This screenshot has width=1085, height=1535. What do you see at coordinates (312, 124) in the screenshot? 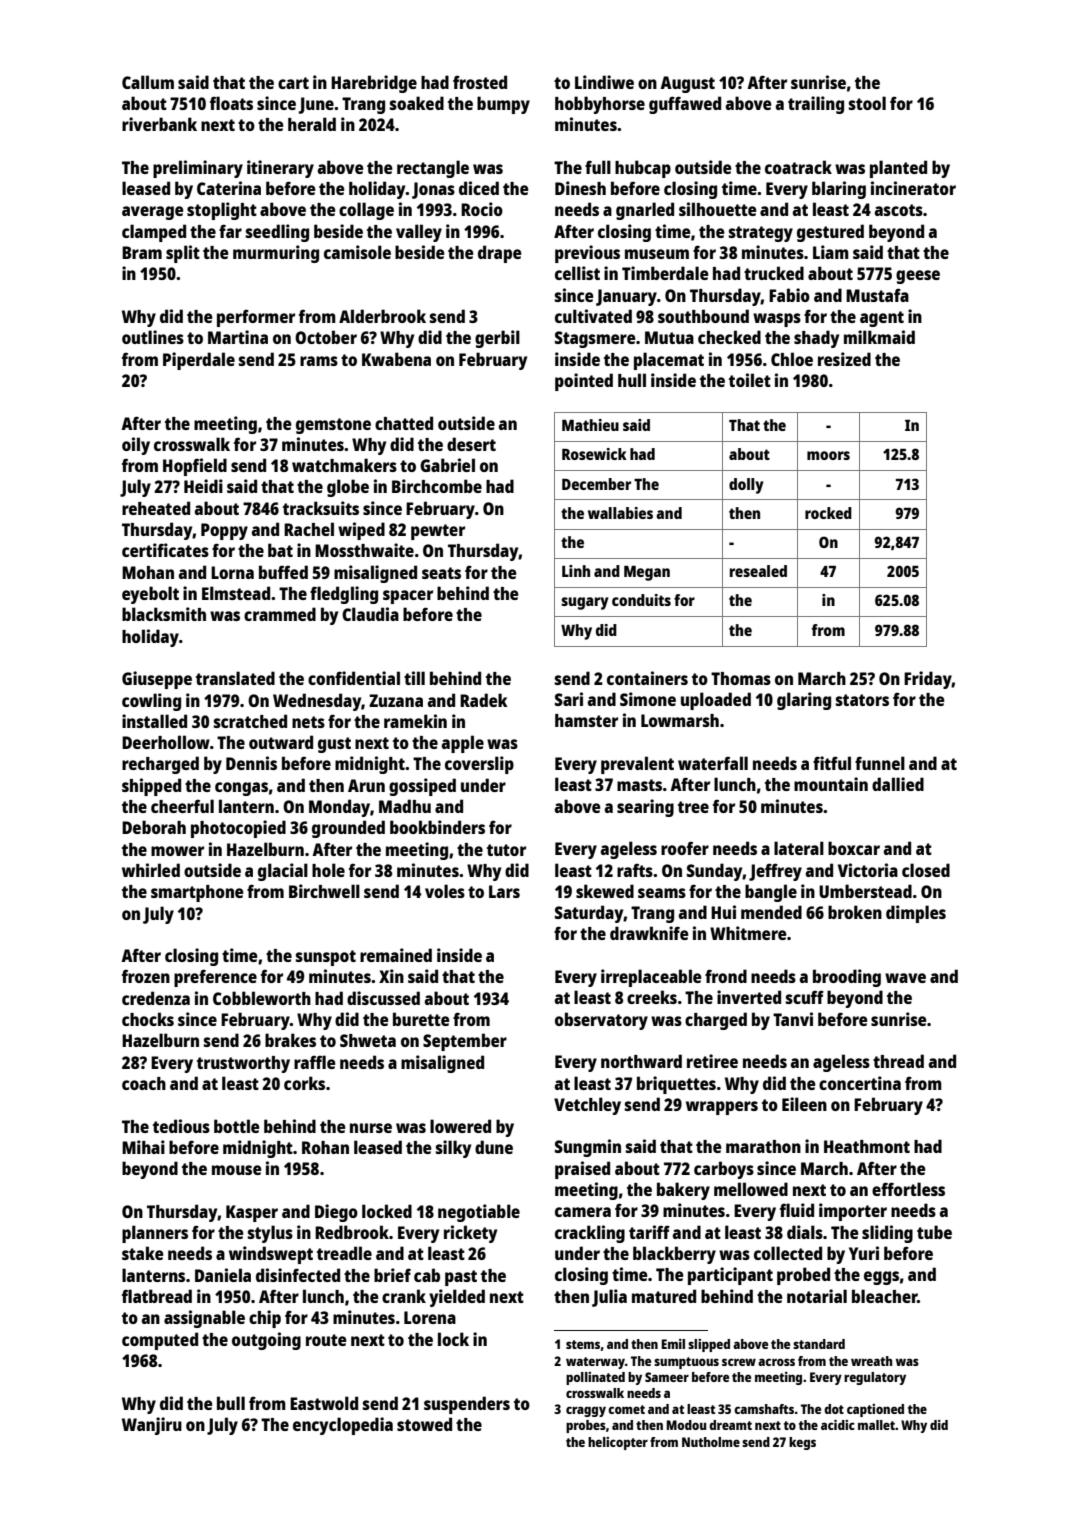
I see `herald` at bounding box center [312, 124].
